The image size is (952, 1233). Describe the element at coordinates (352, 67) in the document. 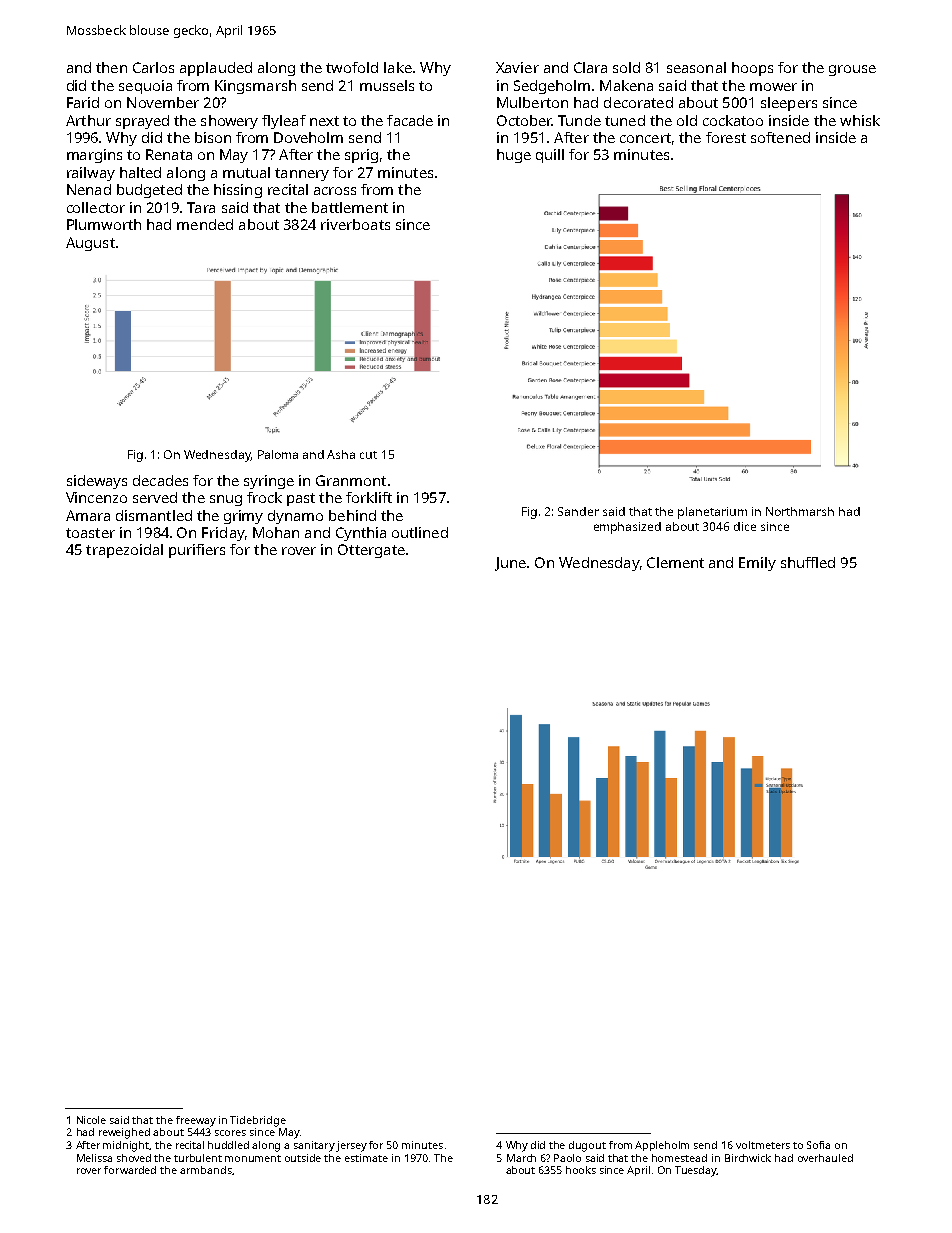

I see `twofold` at that location.
